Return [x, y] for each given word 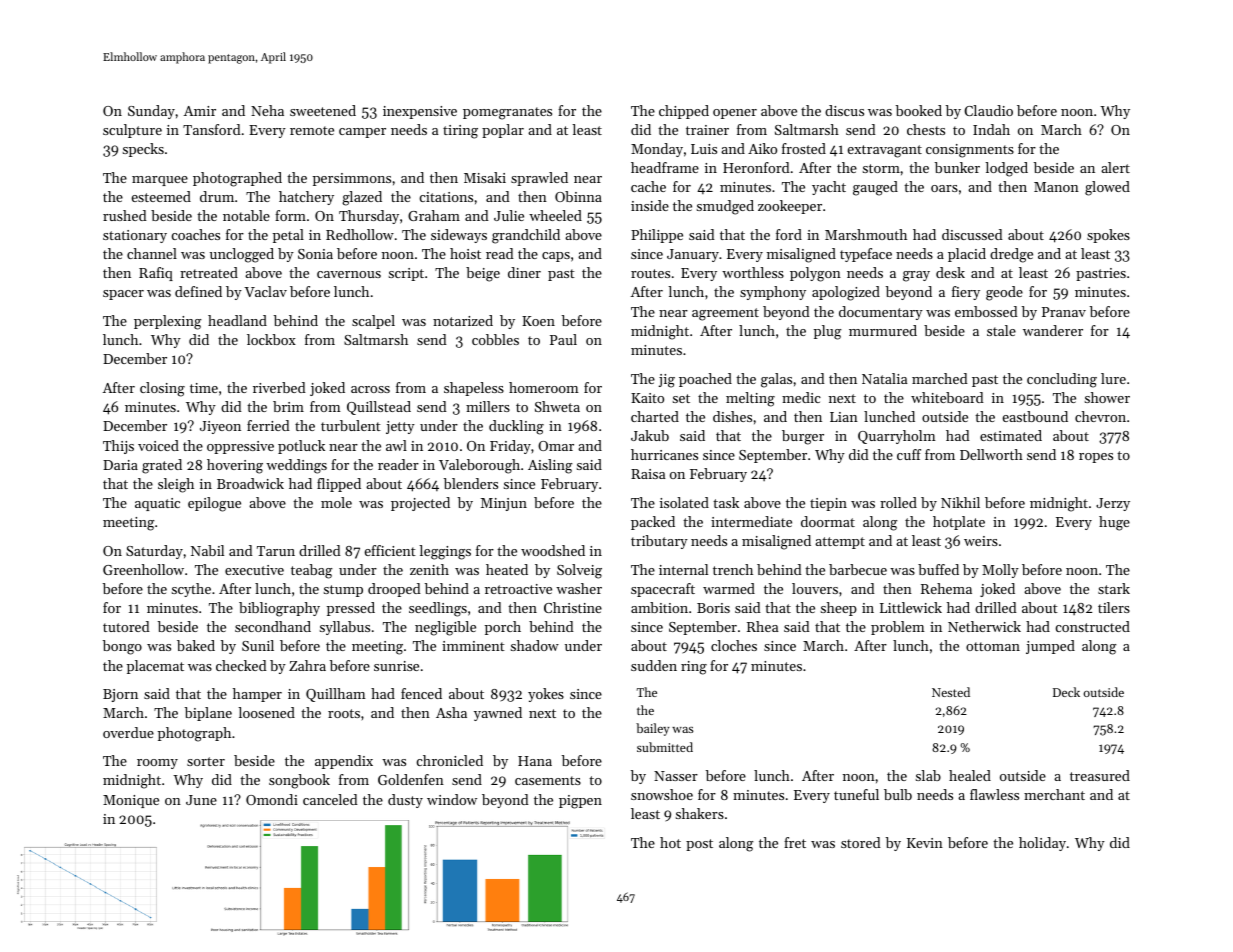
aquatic [157, 504]
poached [705, 380]
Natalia [884, 378]
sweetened [323, 110]
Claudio [989, 110]
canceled [330, 799]
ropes [1096, 458]
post [699, 845]
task [726, 502]
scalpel [373, 322]
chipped [684, 112]
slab [928, 775]
